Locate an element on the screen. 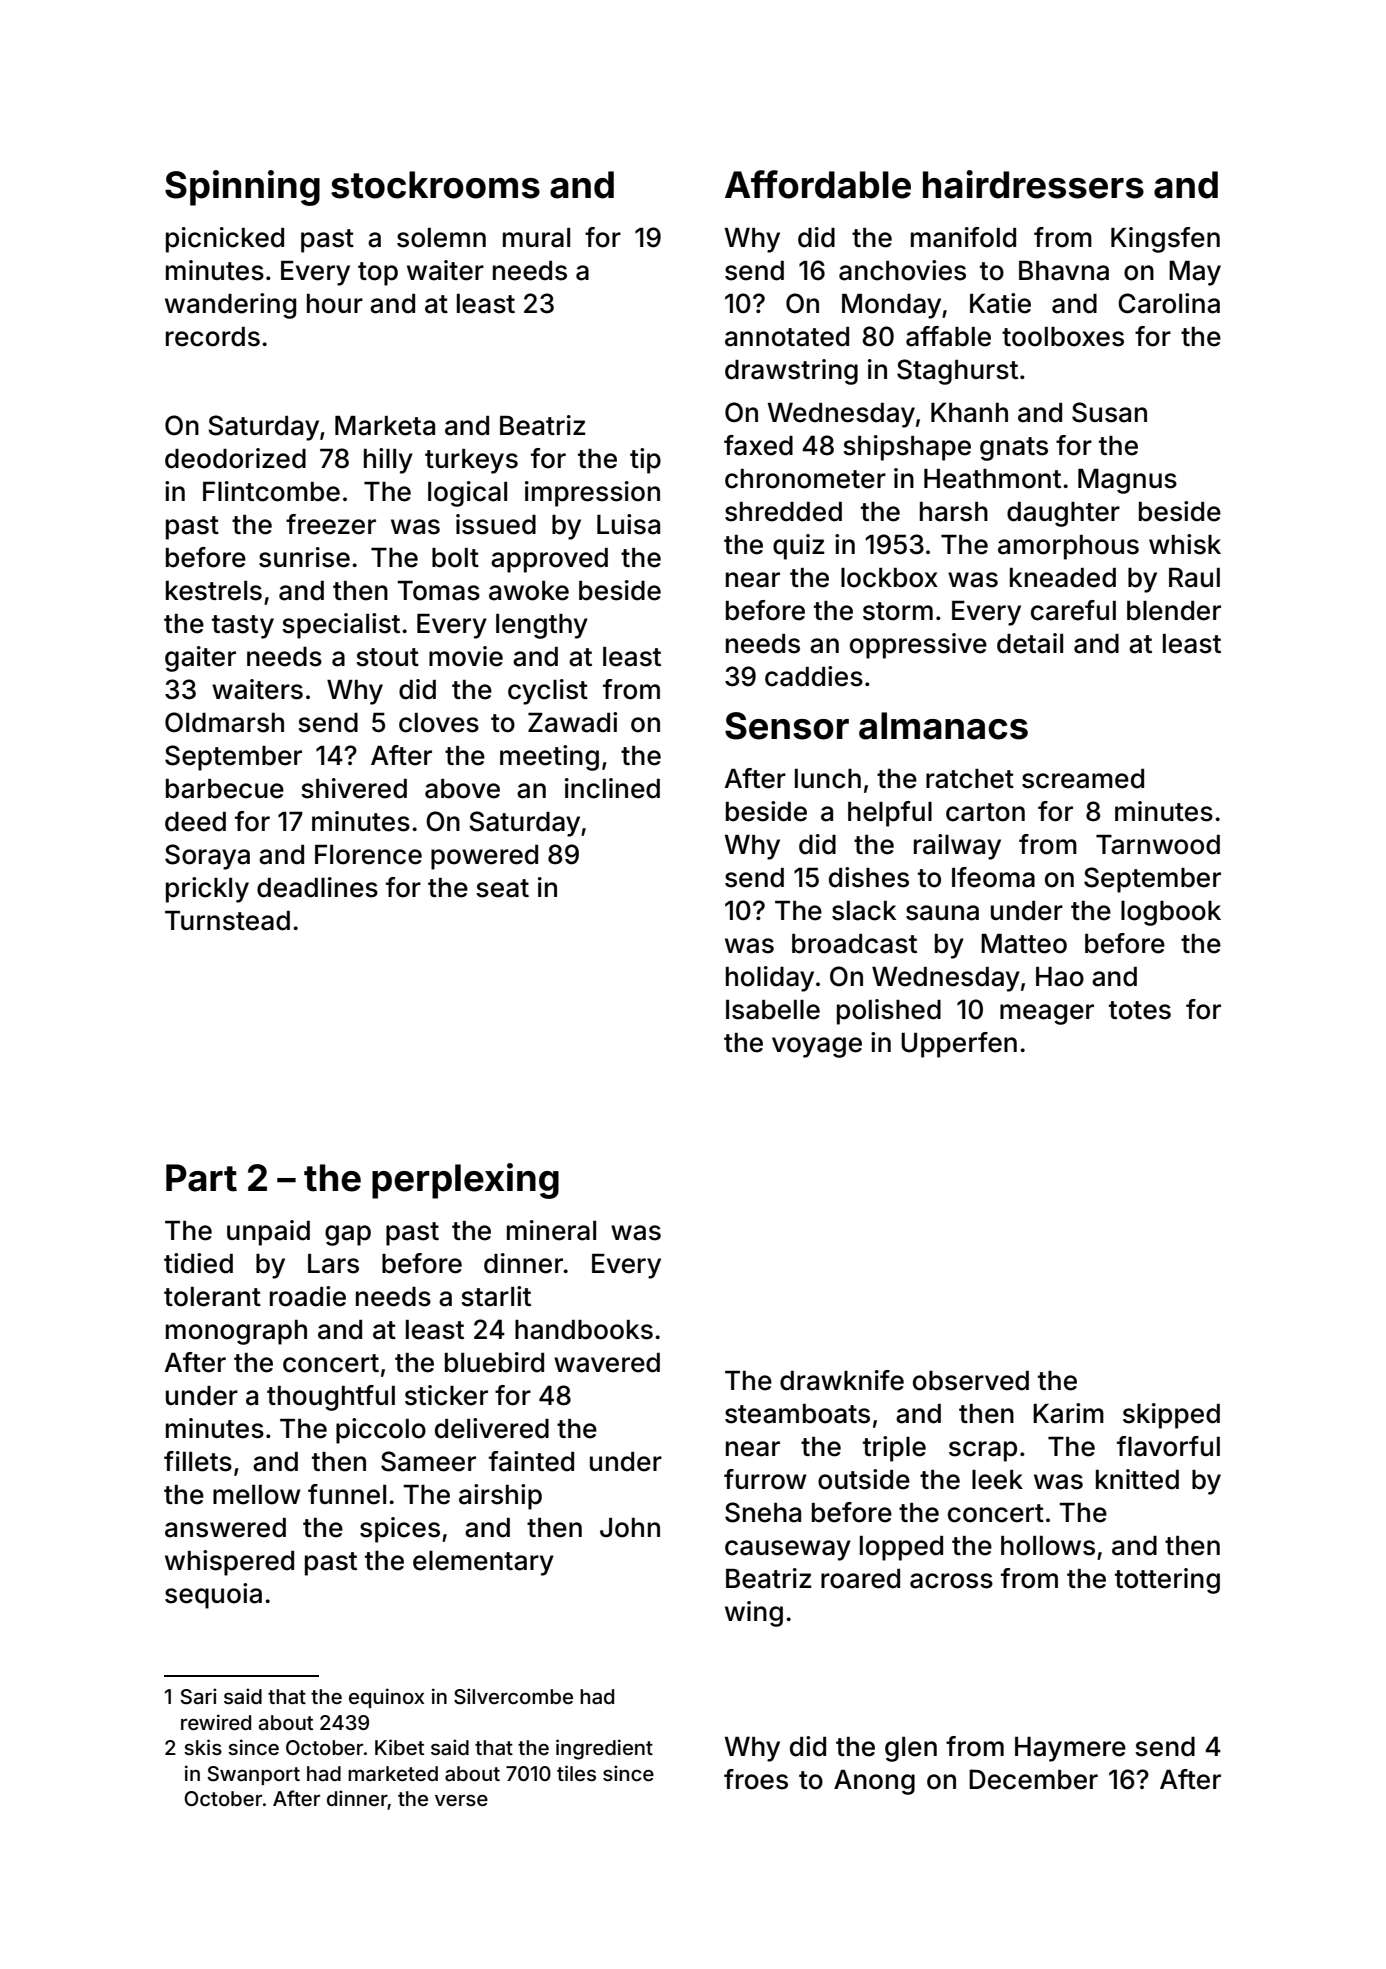 This screenshot has width=1386, height=1969. Kingsfen is located at coordinates (1165, 240).
